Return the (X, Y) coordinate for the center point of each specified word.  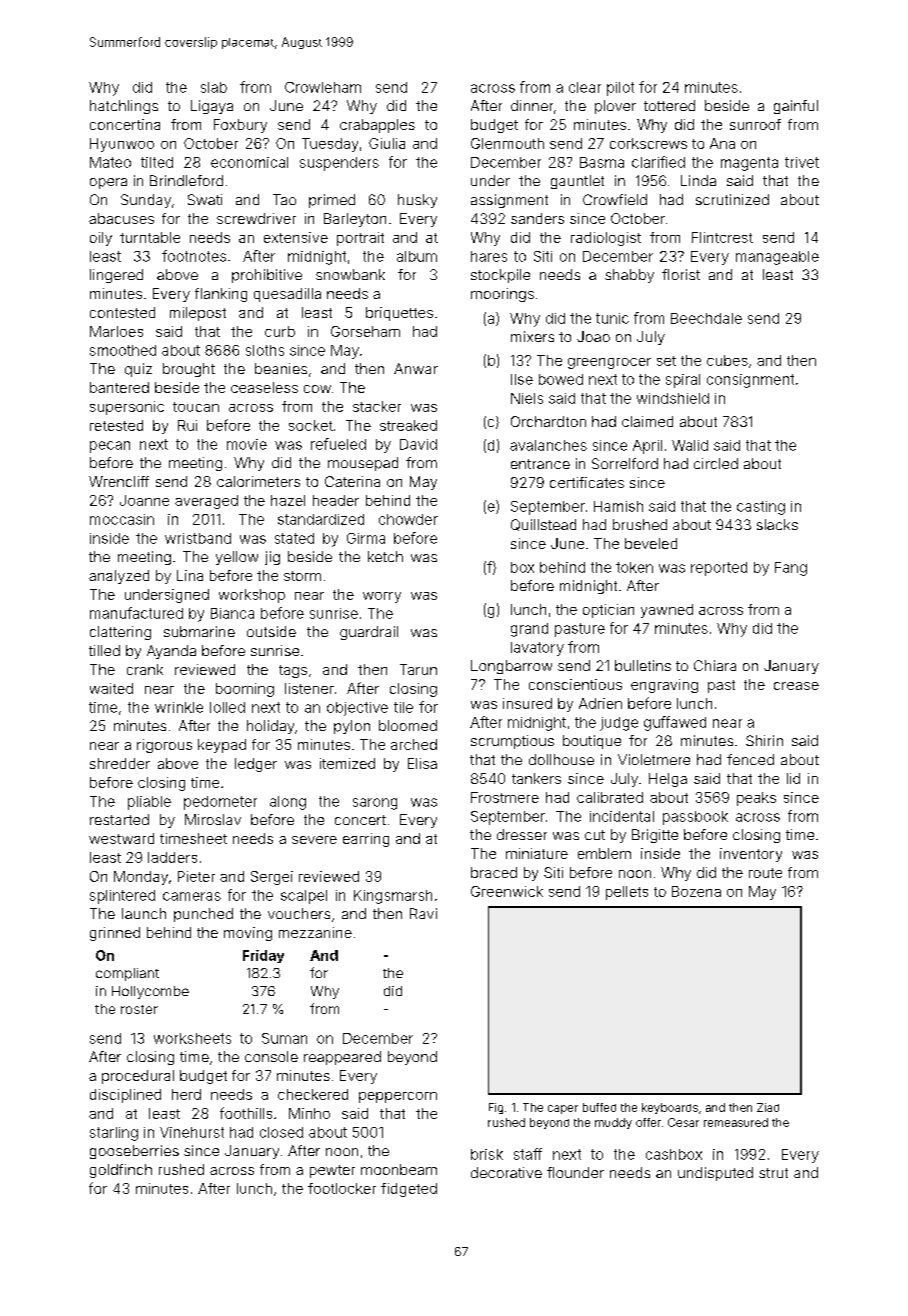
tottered (669, 105)
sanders (537, 218)
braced (494, 872)
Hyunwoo (122, 145)
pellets (627, 893)
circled (716, 463)
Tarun (418, 669)
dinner (532, 105)
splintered (122, 897)
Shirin (764, 740)
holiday (270, 727)
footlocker (342, 1188)
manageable (777, 258)
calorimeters (258, 481)
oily (101, 239)
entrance (540, 464)
